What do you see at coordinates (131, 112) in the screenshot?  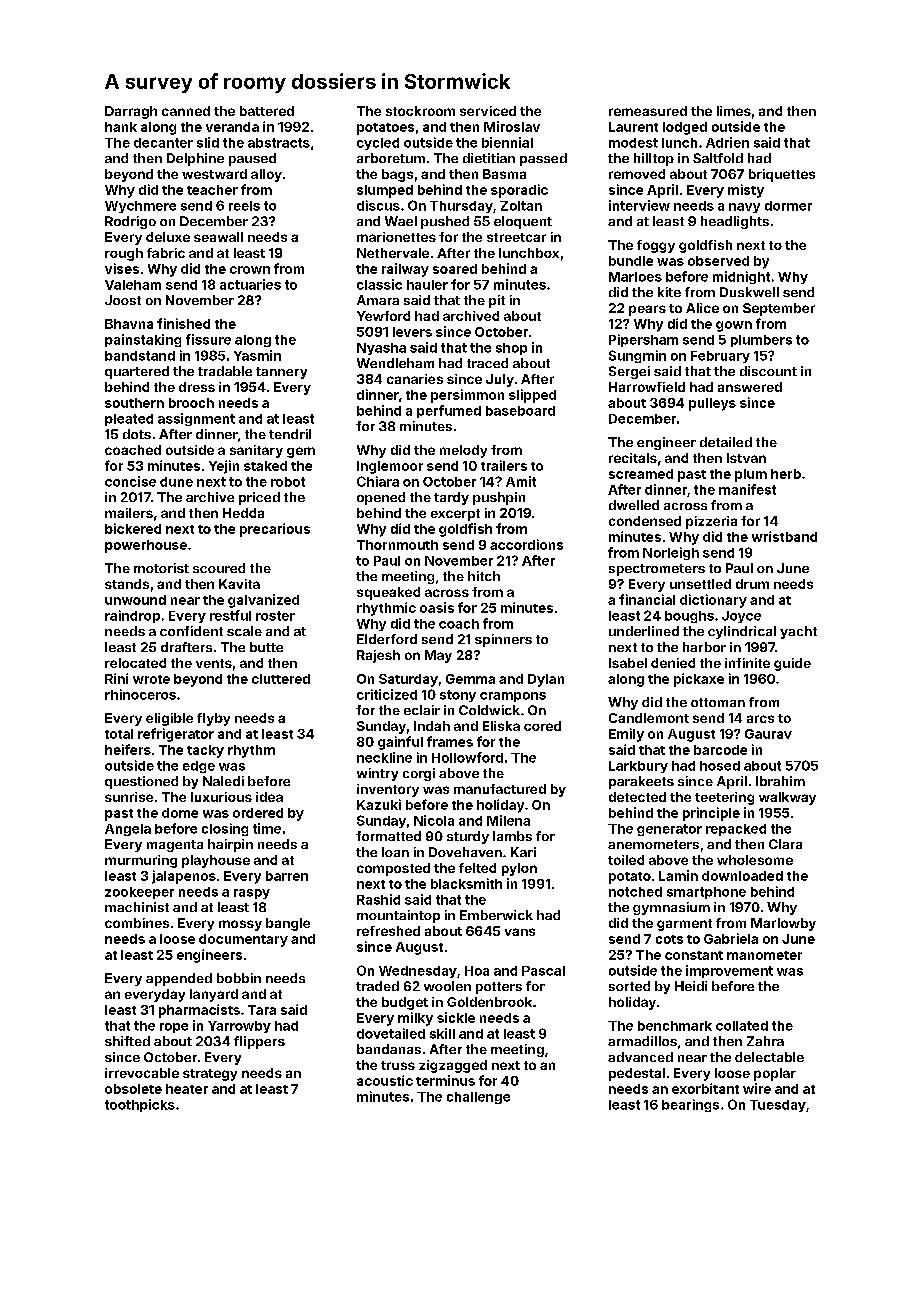 I see `Darragh` at bounding box center [131, 112].
